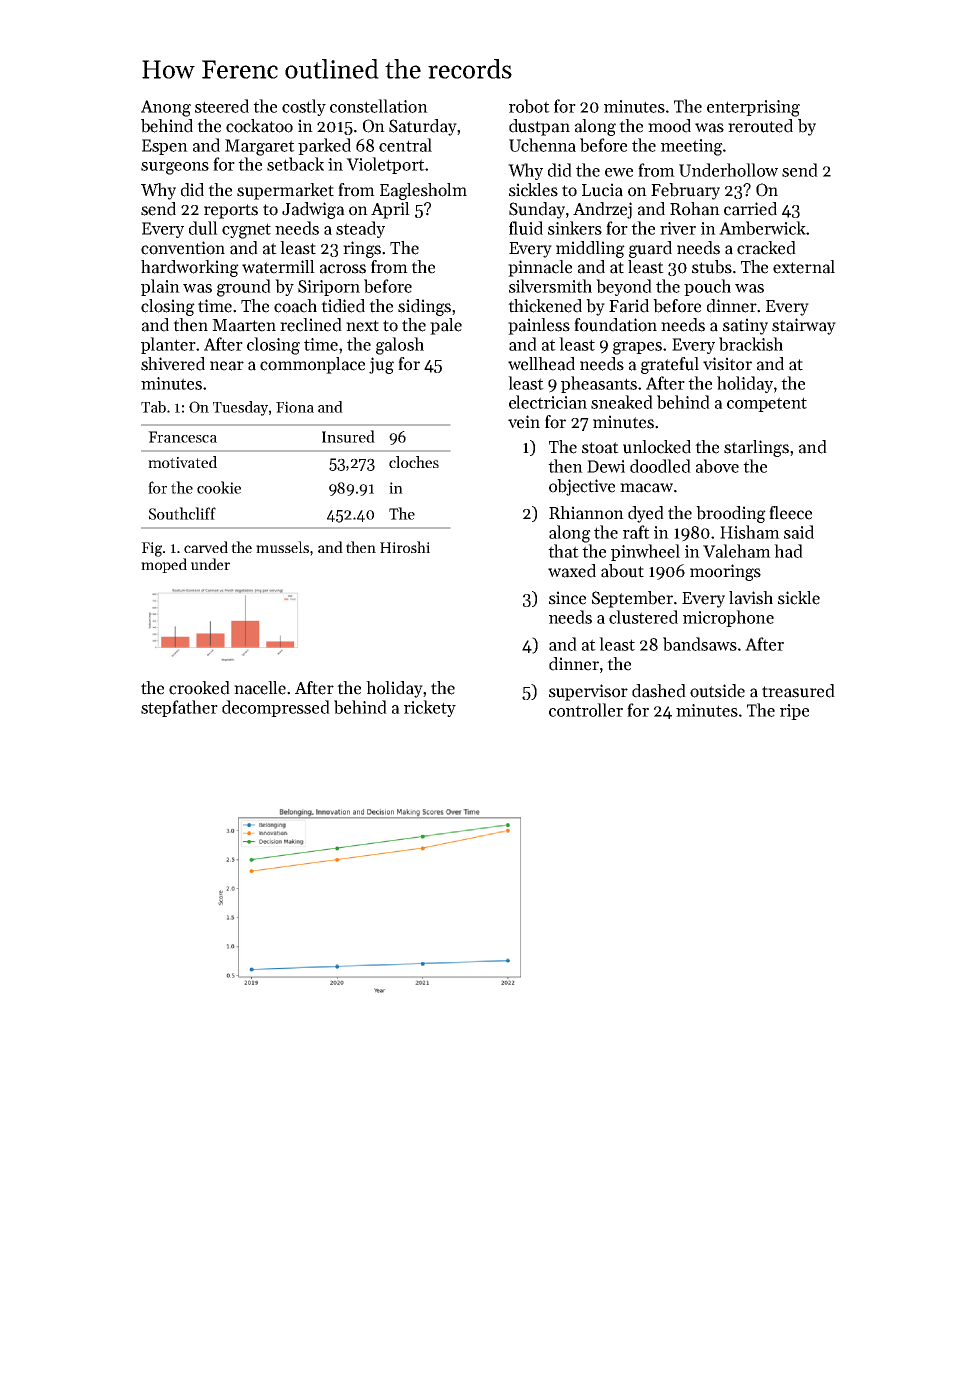 This screenshot has height=1387, width=977. I want to click on treasured, so click(798, 691).
